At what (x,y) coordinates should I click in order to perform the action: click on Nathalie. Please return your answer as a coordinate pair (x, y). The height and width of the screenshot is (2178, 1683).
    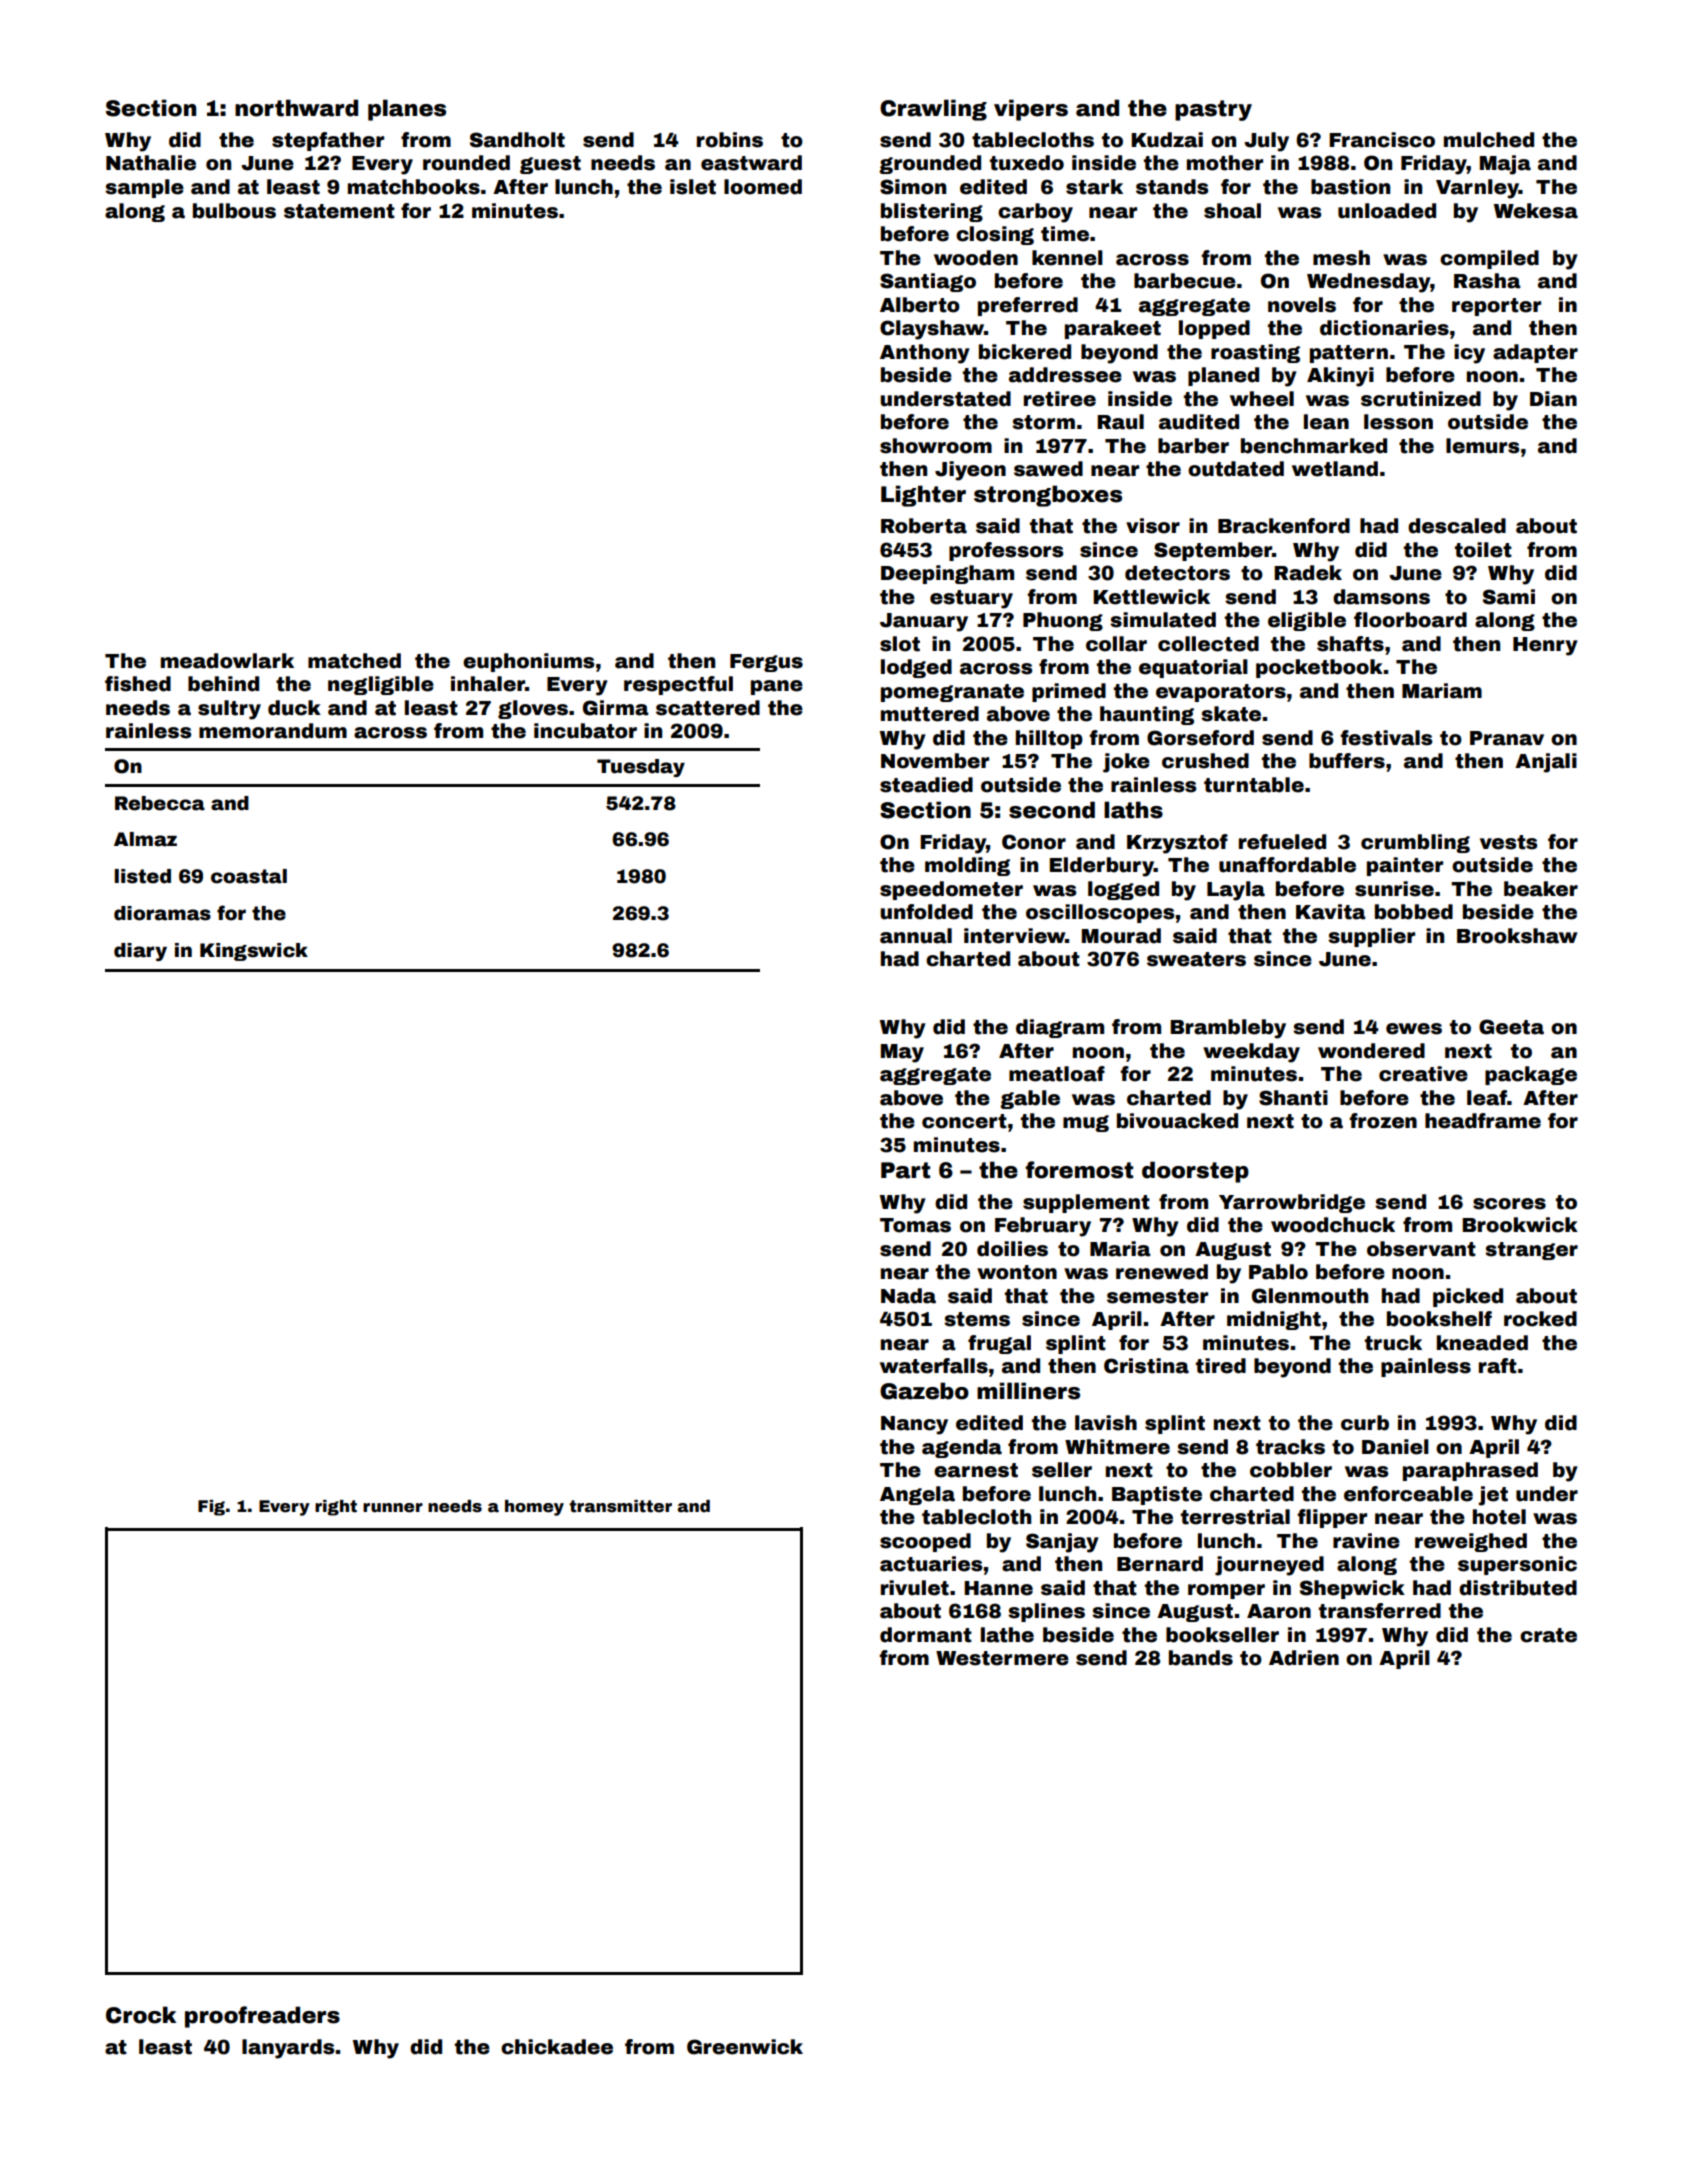
    Looking at the image, I should click on (151, 163).
